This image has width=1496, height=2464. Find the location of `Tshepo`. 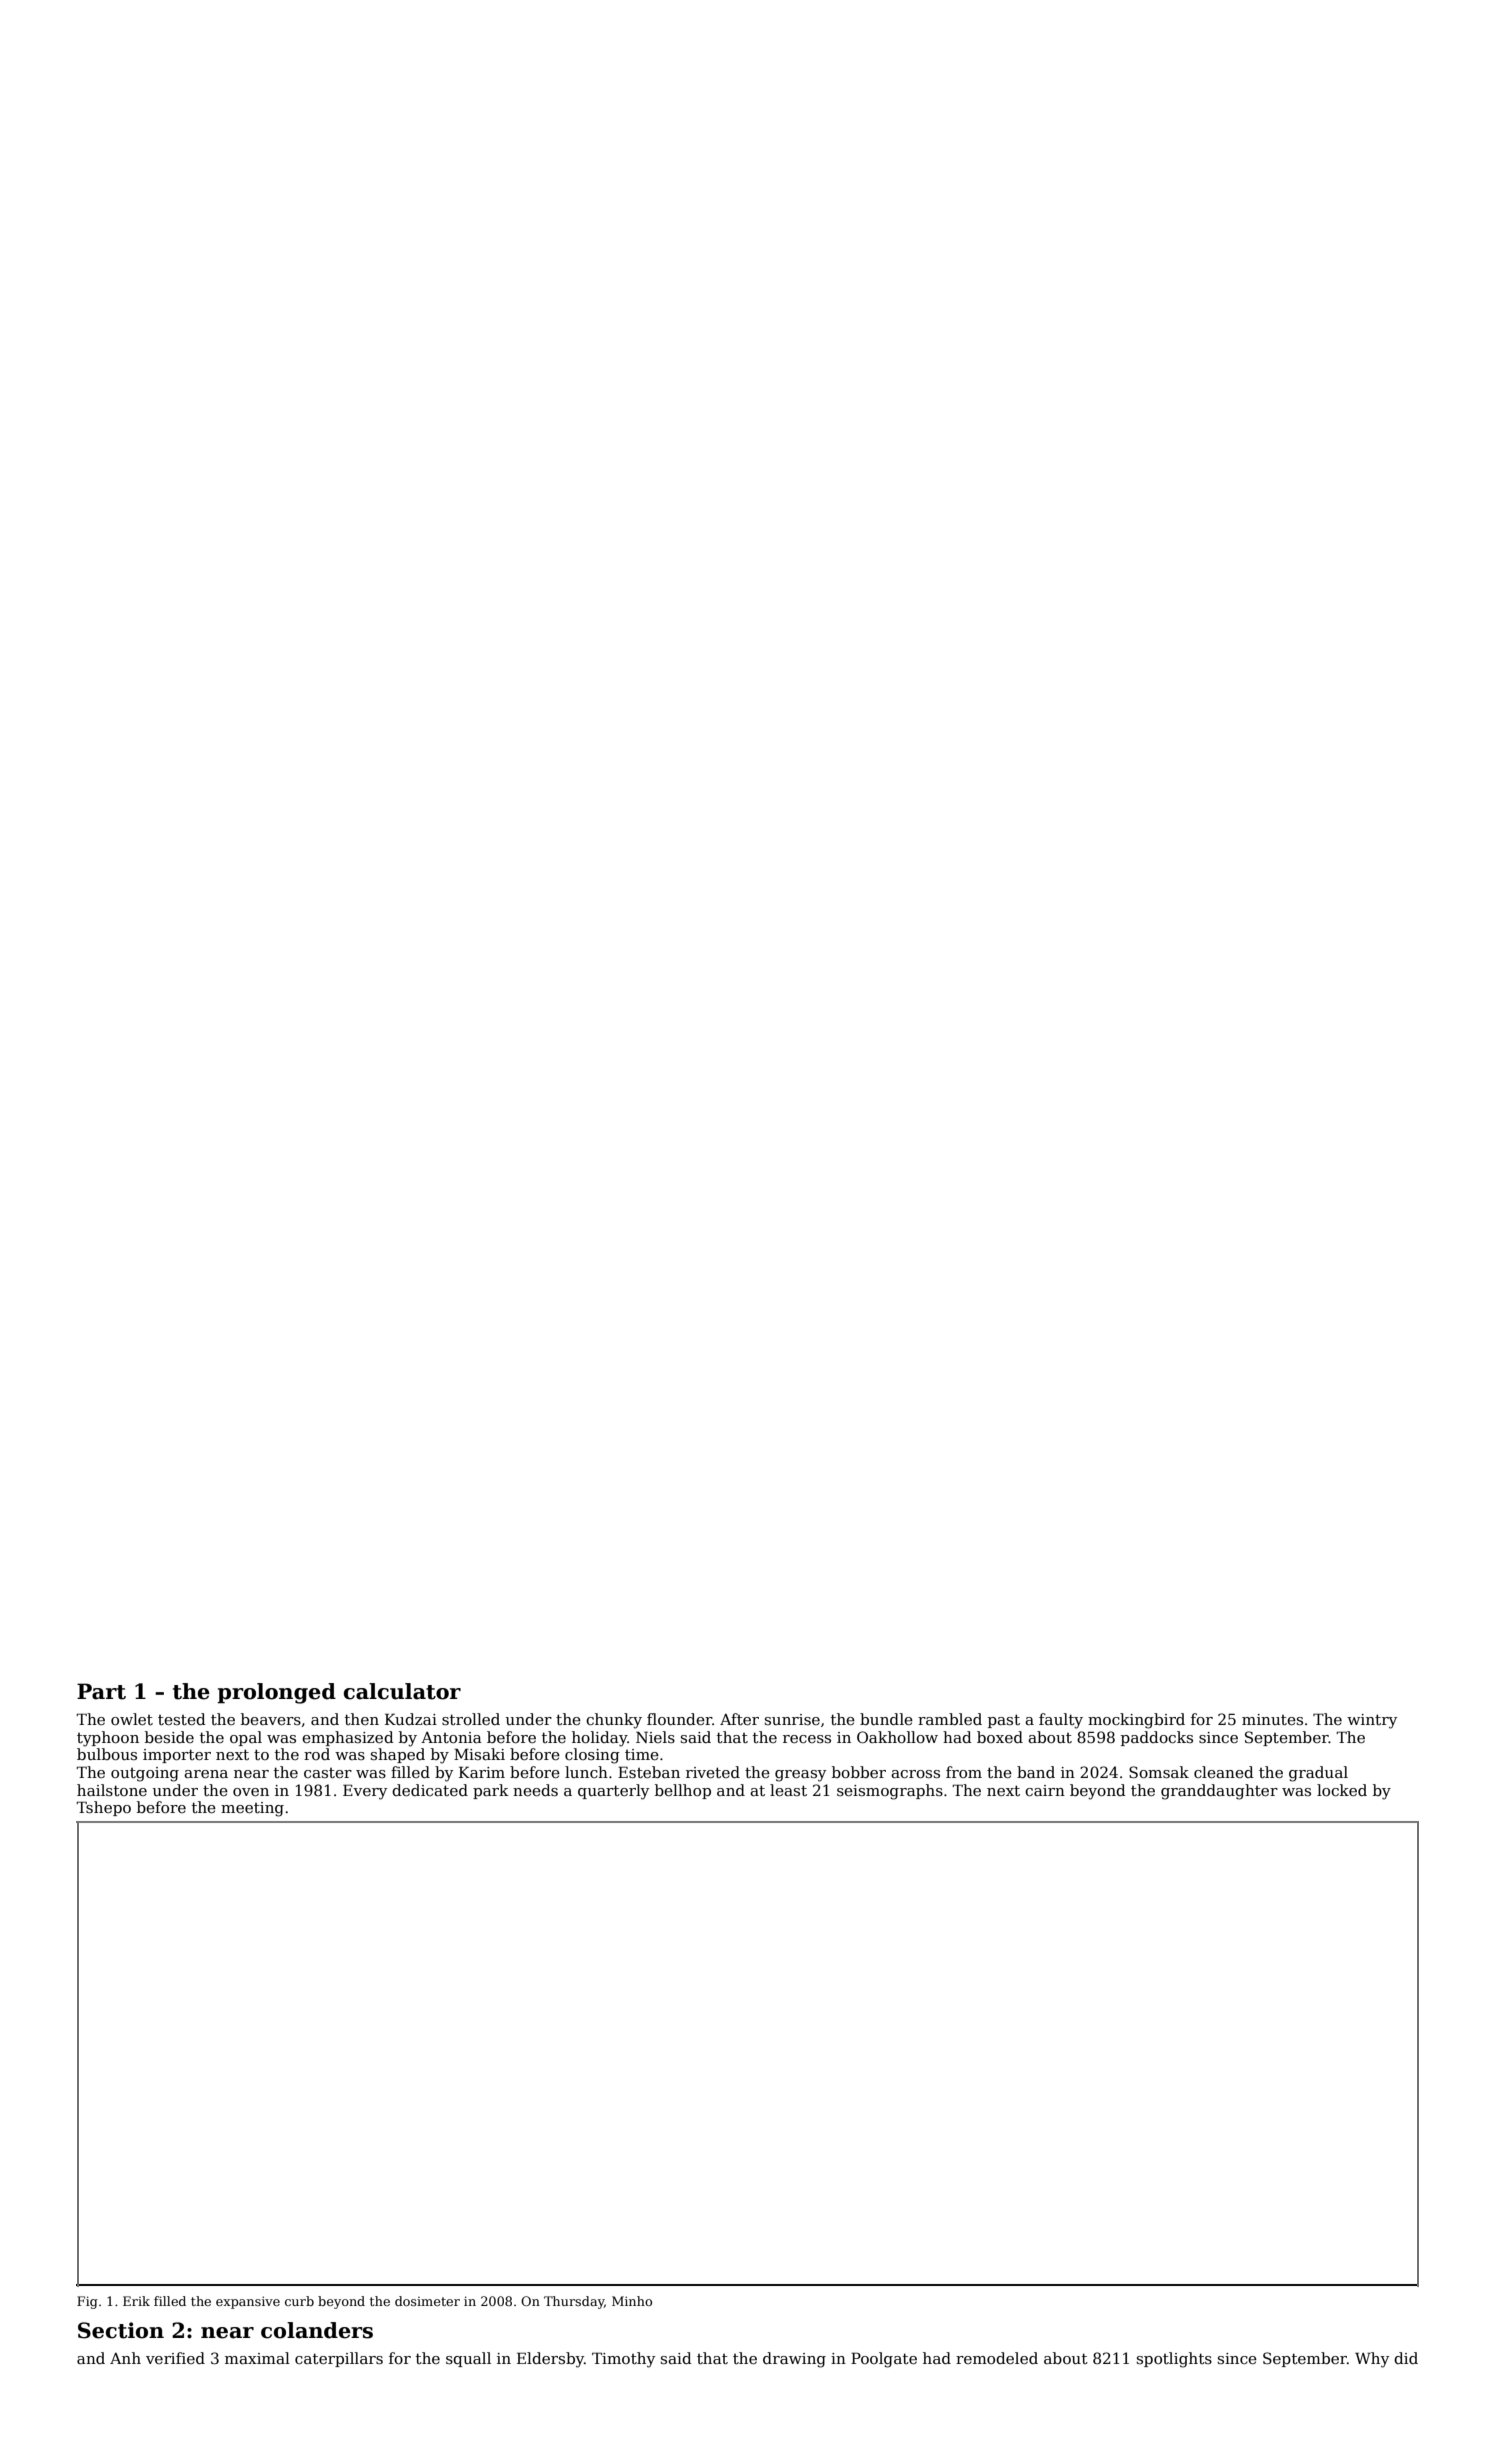

Tshepo is located at coordinates (103, 1808).
